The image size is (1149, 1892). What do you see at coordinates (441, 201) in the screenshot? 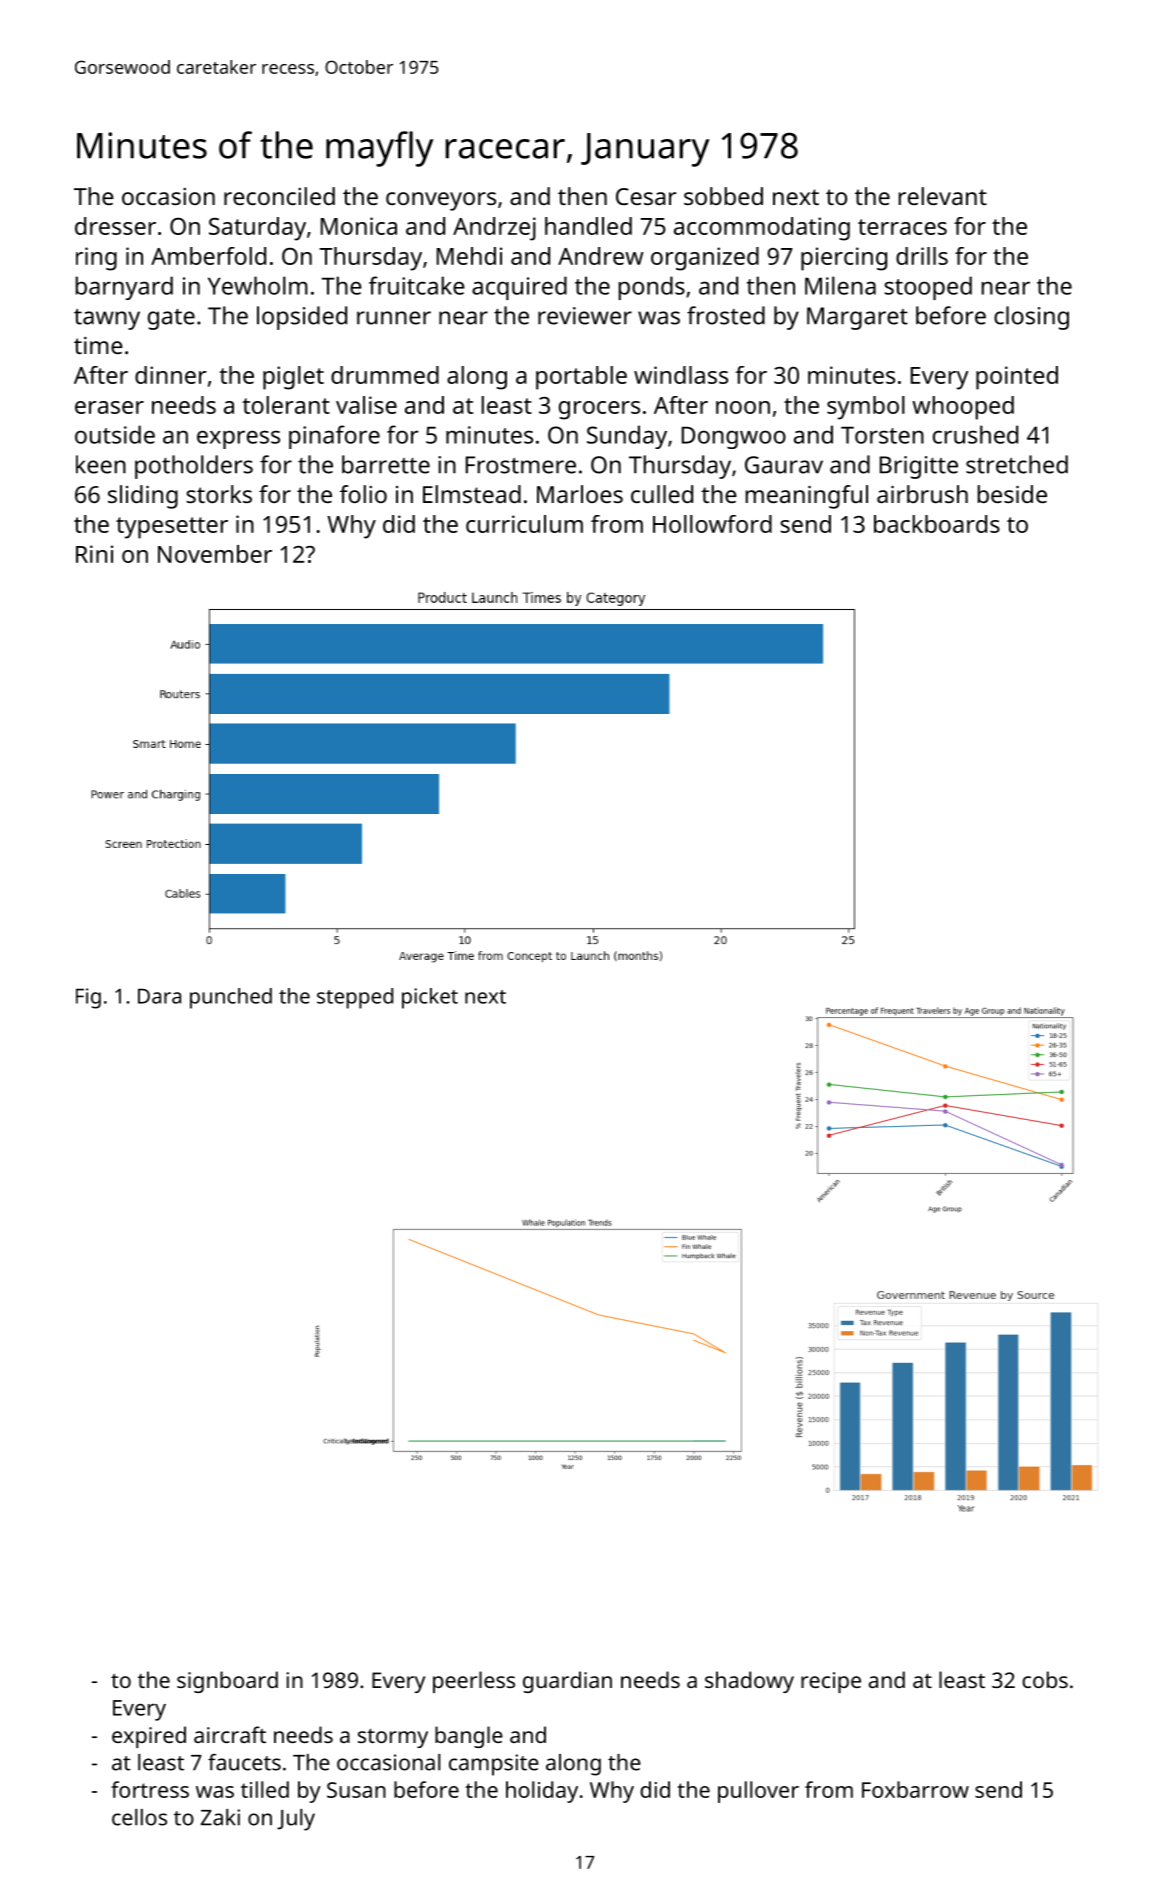
I see `conveyors` at bounding box center [441, 201].
